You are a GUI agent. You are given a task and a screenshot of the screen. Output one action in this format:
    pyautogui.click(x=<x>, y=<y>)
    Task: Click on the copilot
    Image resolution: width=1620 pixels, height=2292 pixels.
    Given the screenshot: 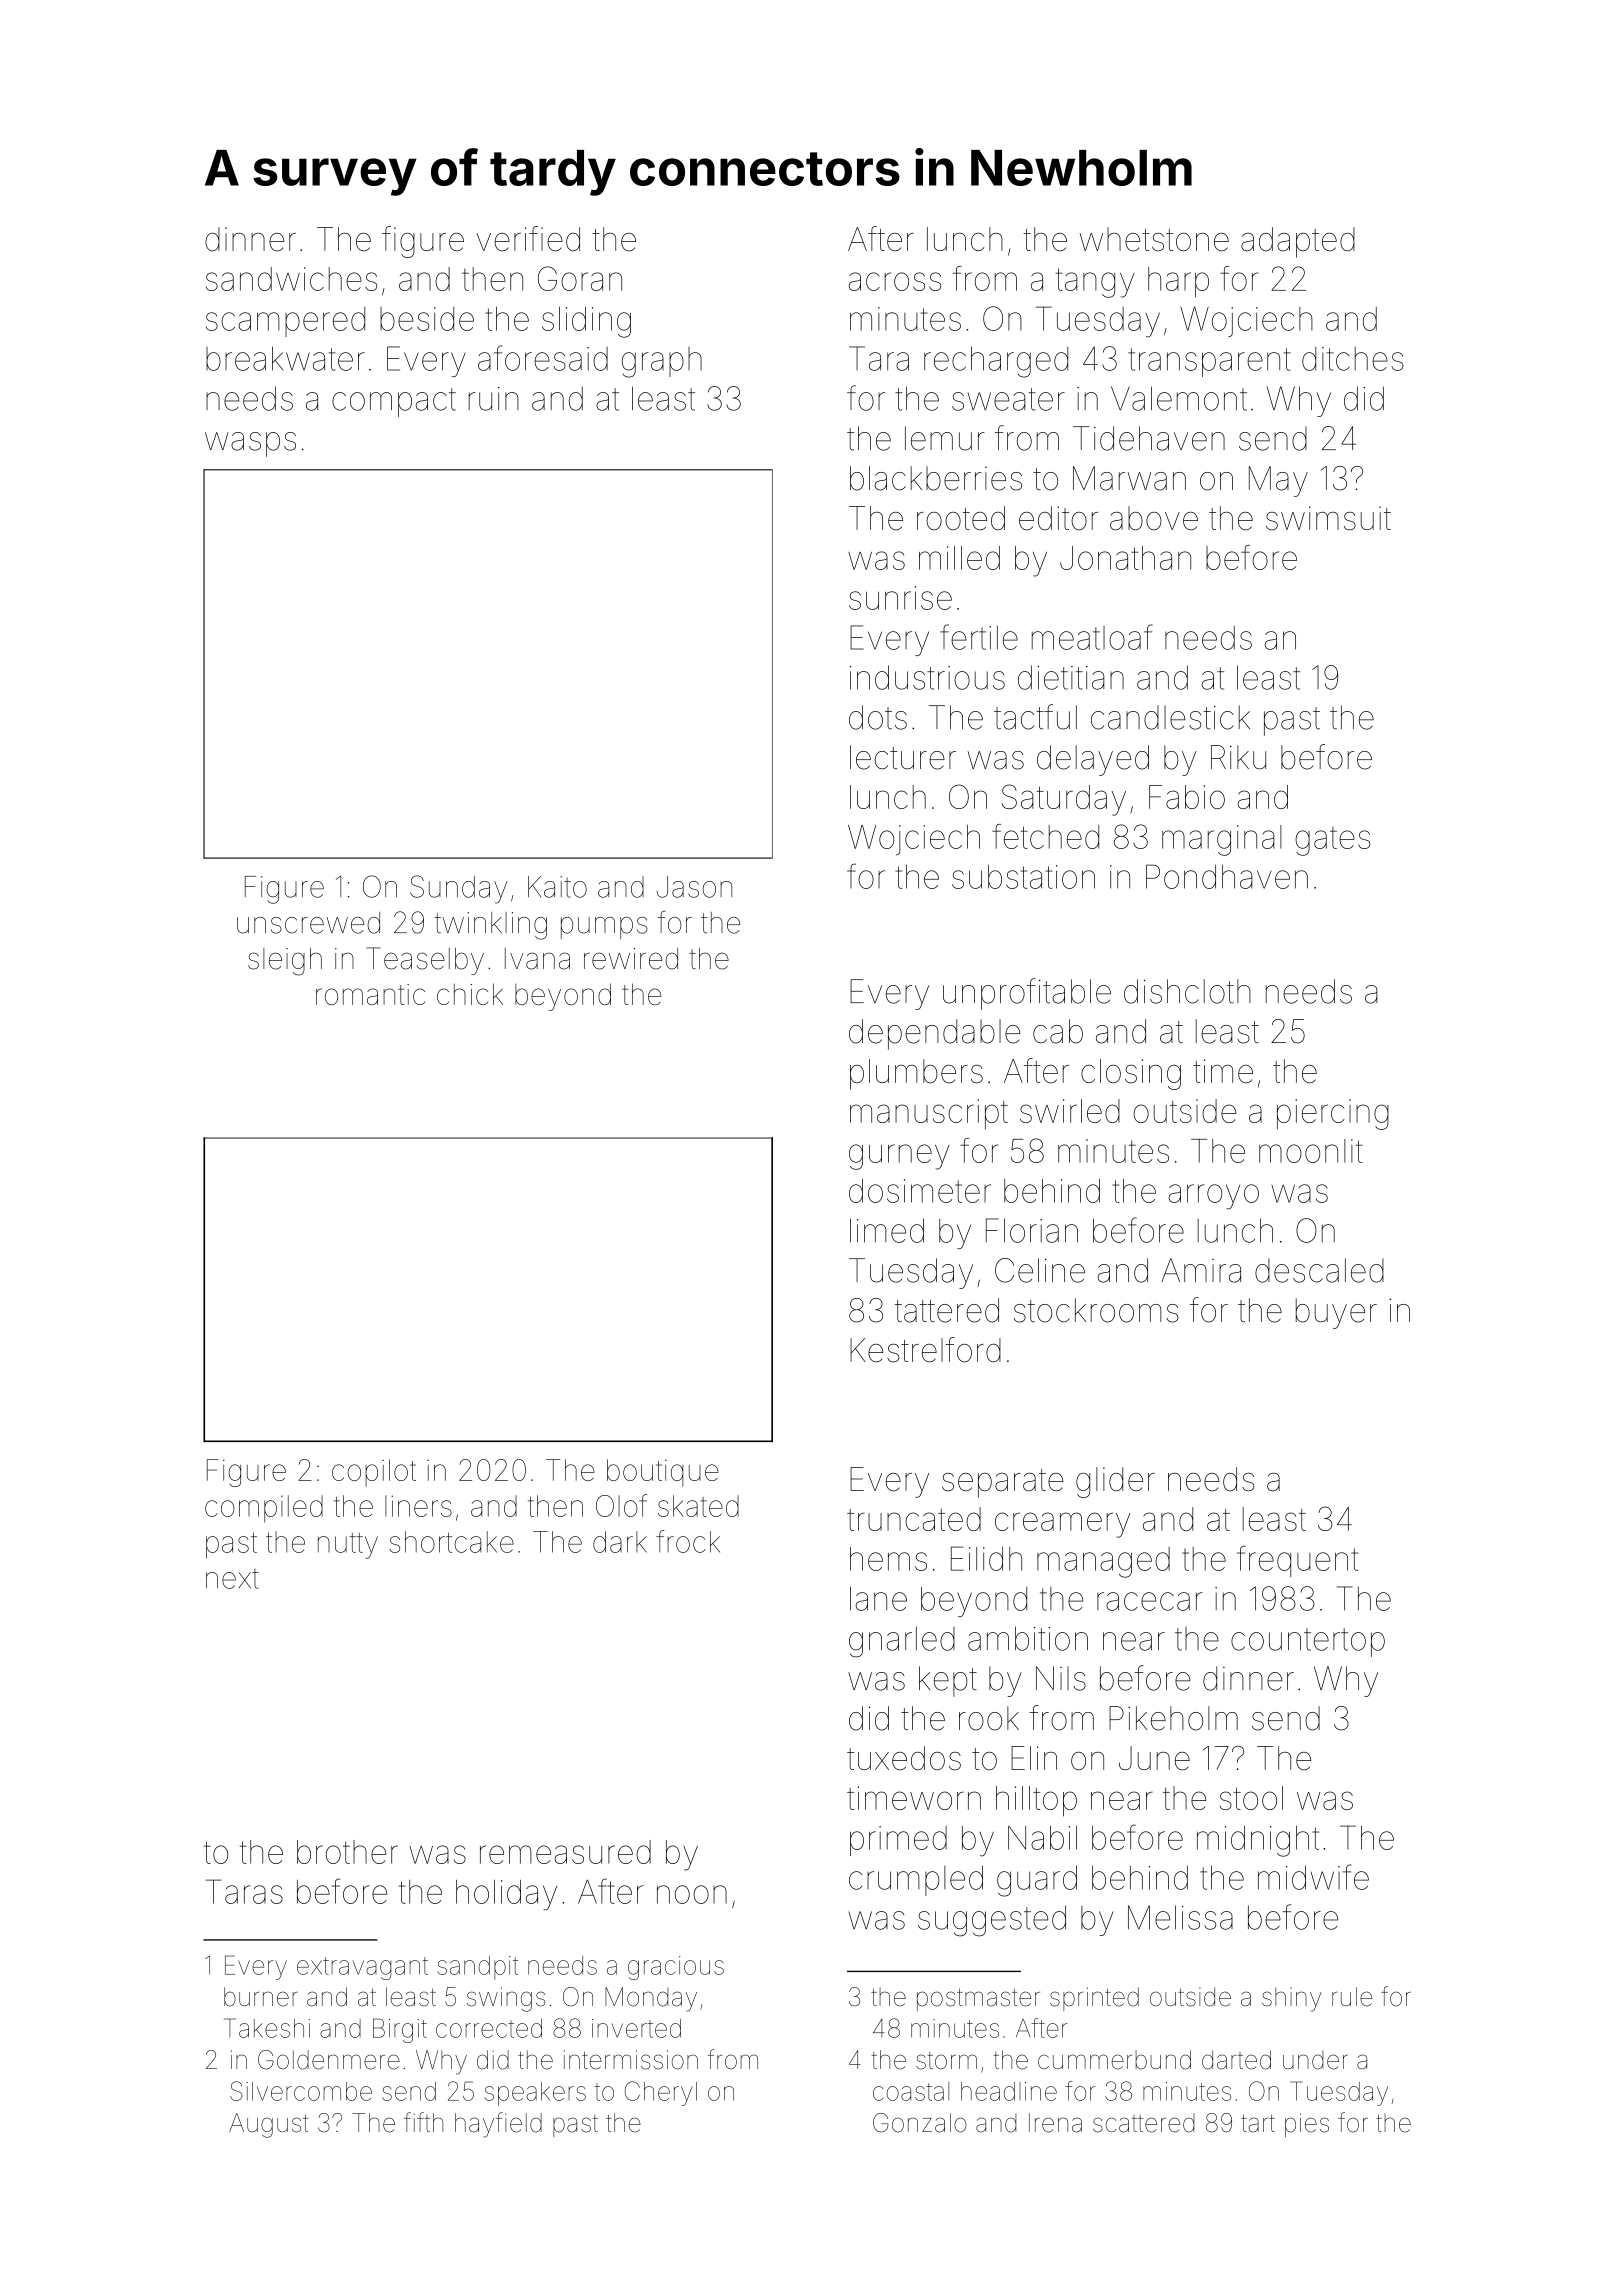 What is the action you would take?
    pyautogui.click(x=374, y=1473)
